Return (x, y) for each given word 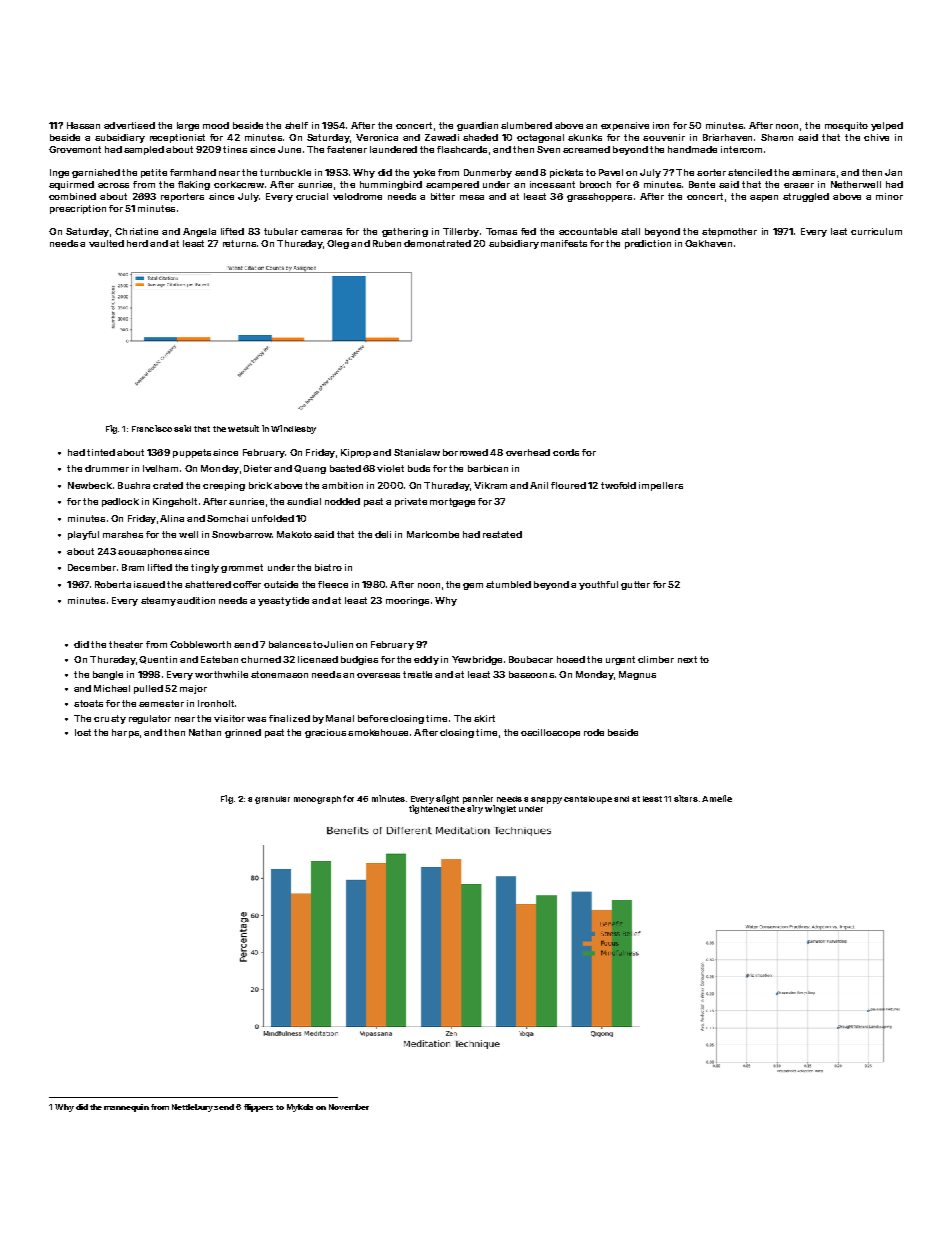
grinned (243, 733)
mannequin (126, 1108)
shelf (296, 125)
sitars (686, 798)
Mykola (300, 1108)
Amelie (717, 798)
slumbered (526, 125)
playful (83, 535)
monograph (317, 800)
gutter (635, 585)
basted (345, 468)
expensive (625, 126)
